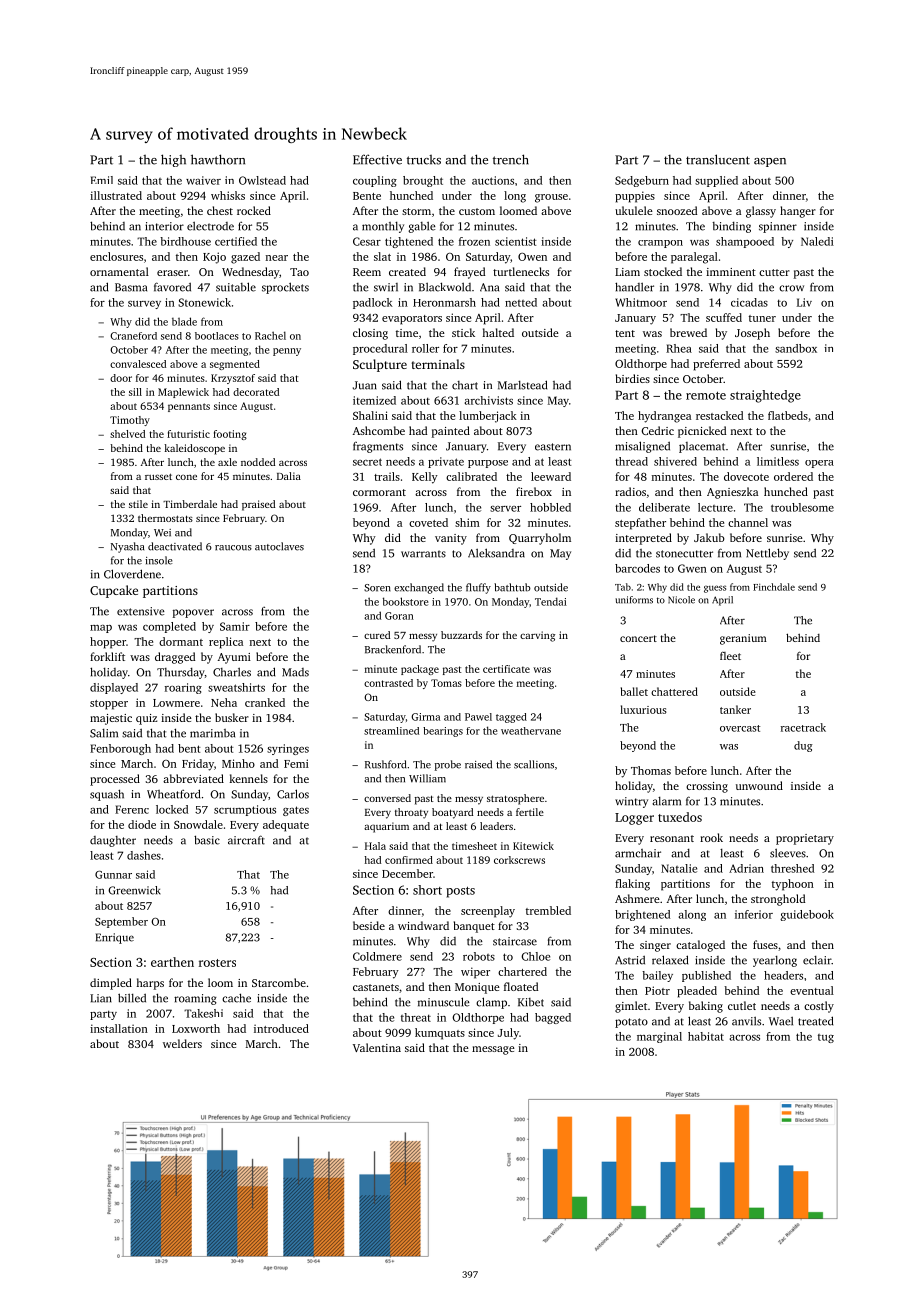 This screenshot has width=924, height=1308. Describe the element at coordinates (478, 588) in the screenshot. I see `fluffy` at that location.
